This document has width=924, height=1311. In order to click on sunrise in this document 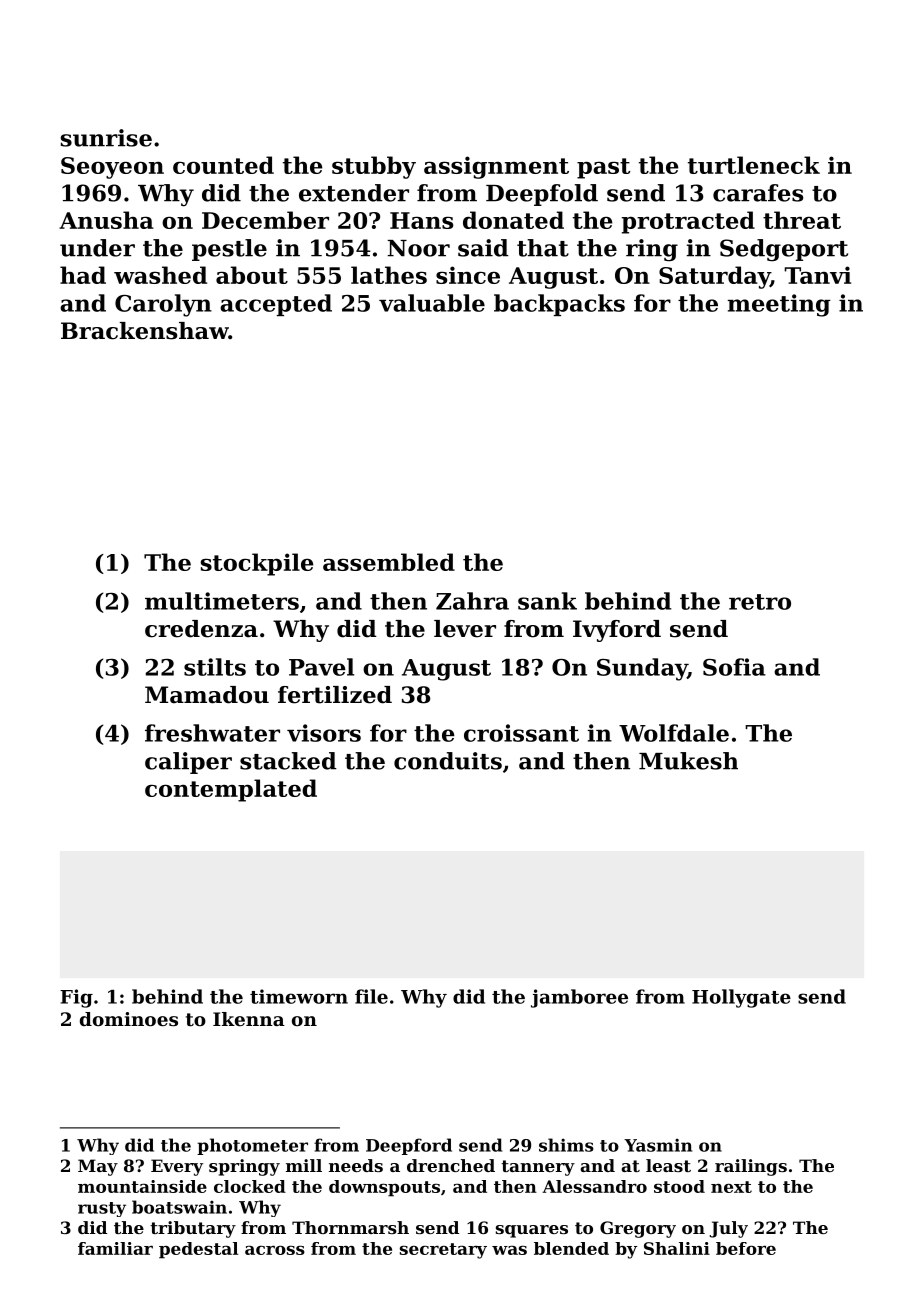, I will do `click(106, 138)`.
